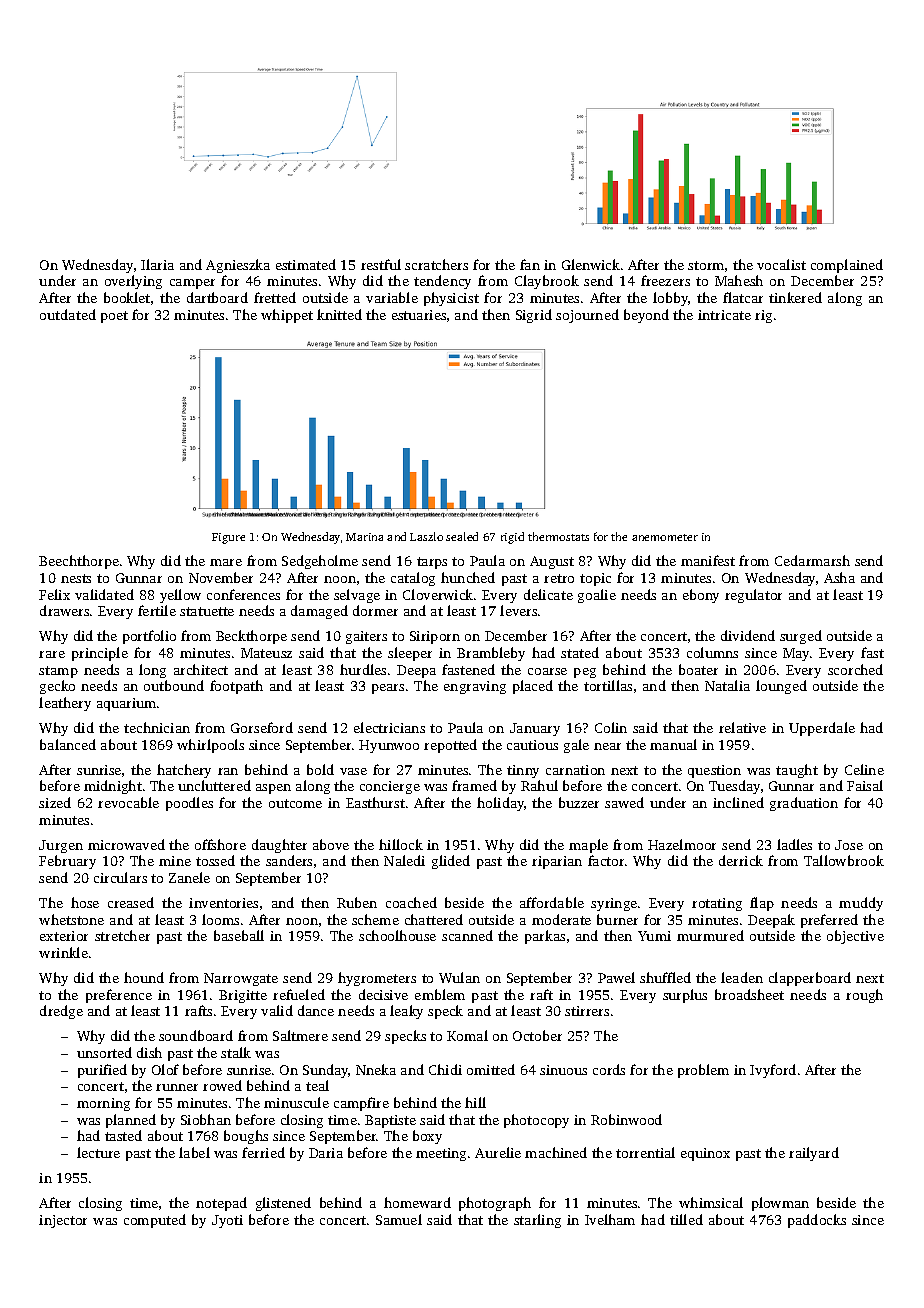 The width and height of the screenshot is (924, 1308). What do you see at coordinates (410, 654) in the screenshot?
I see `sleeper` at bounding box center [410, 654].
